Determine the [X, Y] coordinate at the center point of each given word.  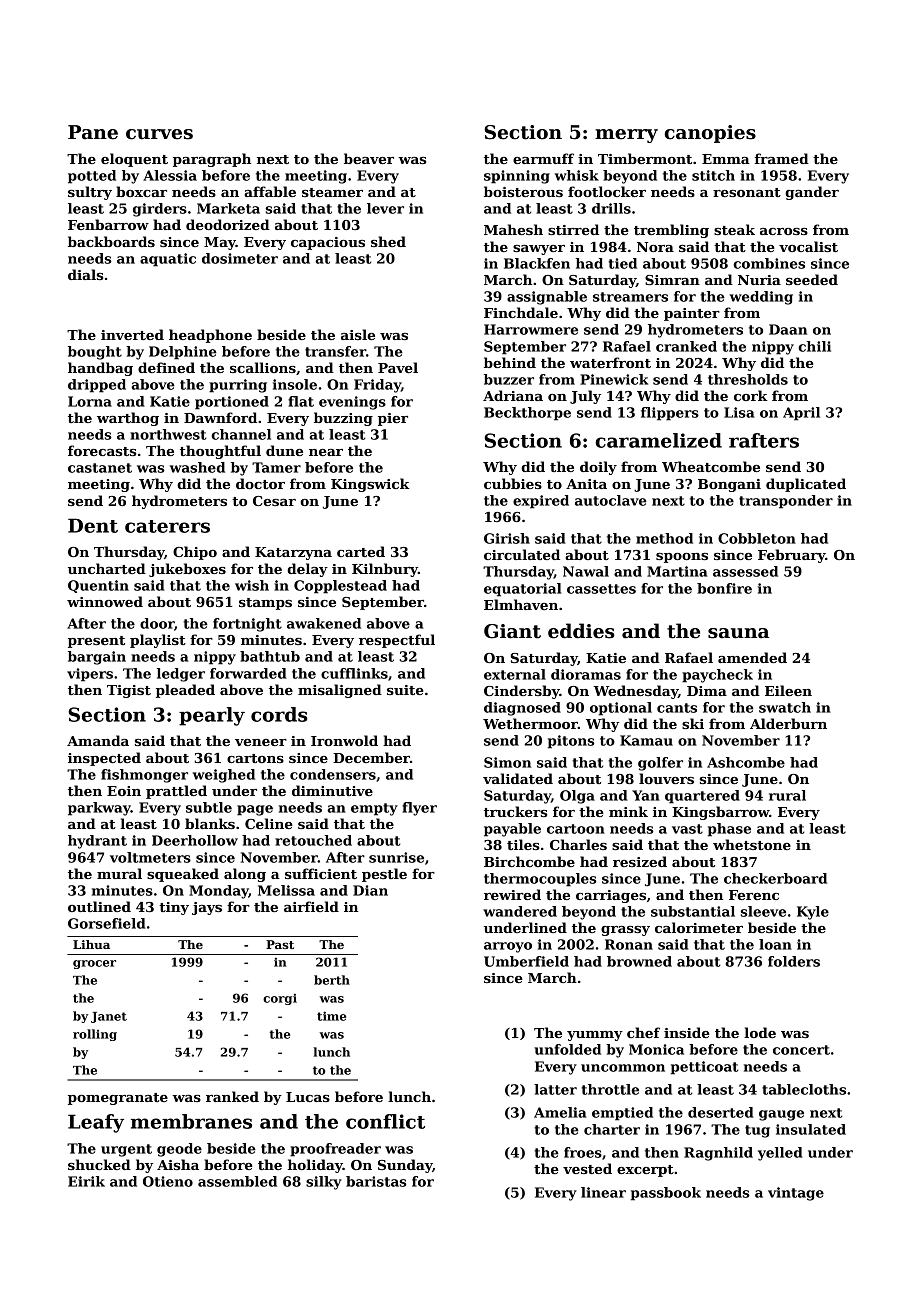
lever [385, 208]
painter [692, 314]
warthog [128, 419]
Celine [269, 823]
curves [159, 134]
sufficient [321, 873]
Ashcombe [746, 762]
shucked [99, 1164]
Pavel [398, 367]
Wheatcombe [711, 466]
